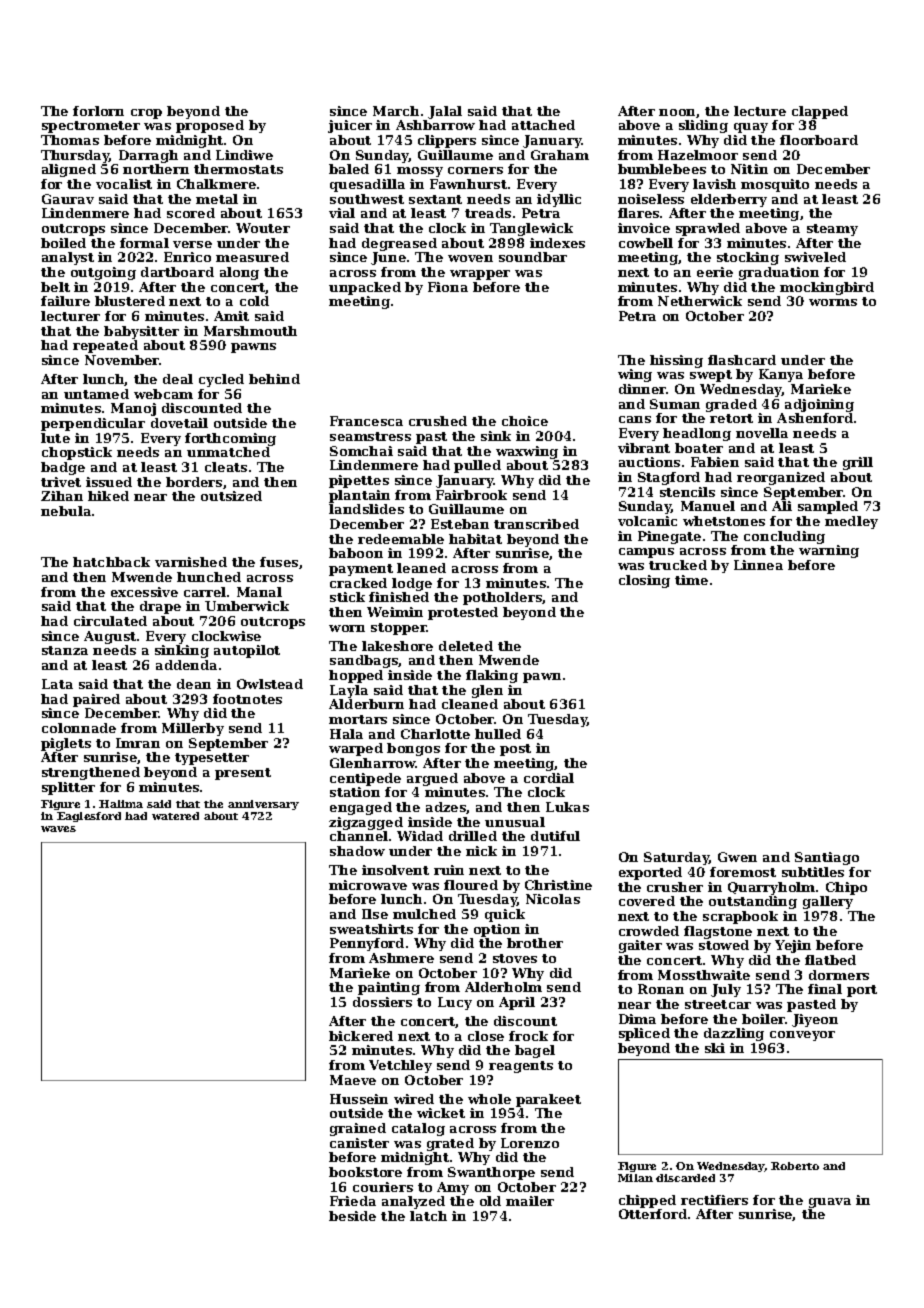 This screenshot has width=924, height=1308. I want to click on transcribed, so click(536, 524).
